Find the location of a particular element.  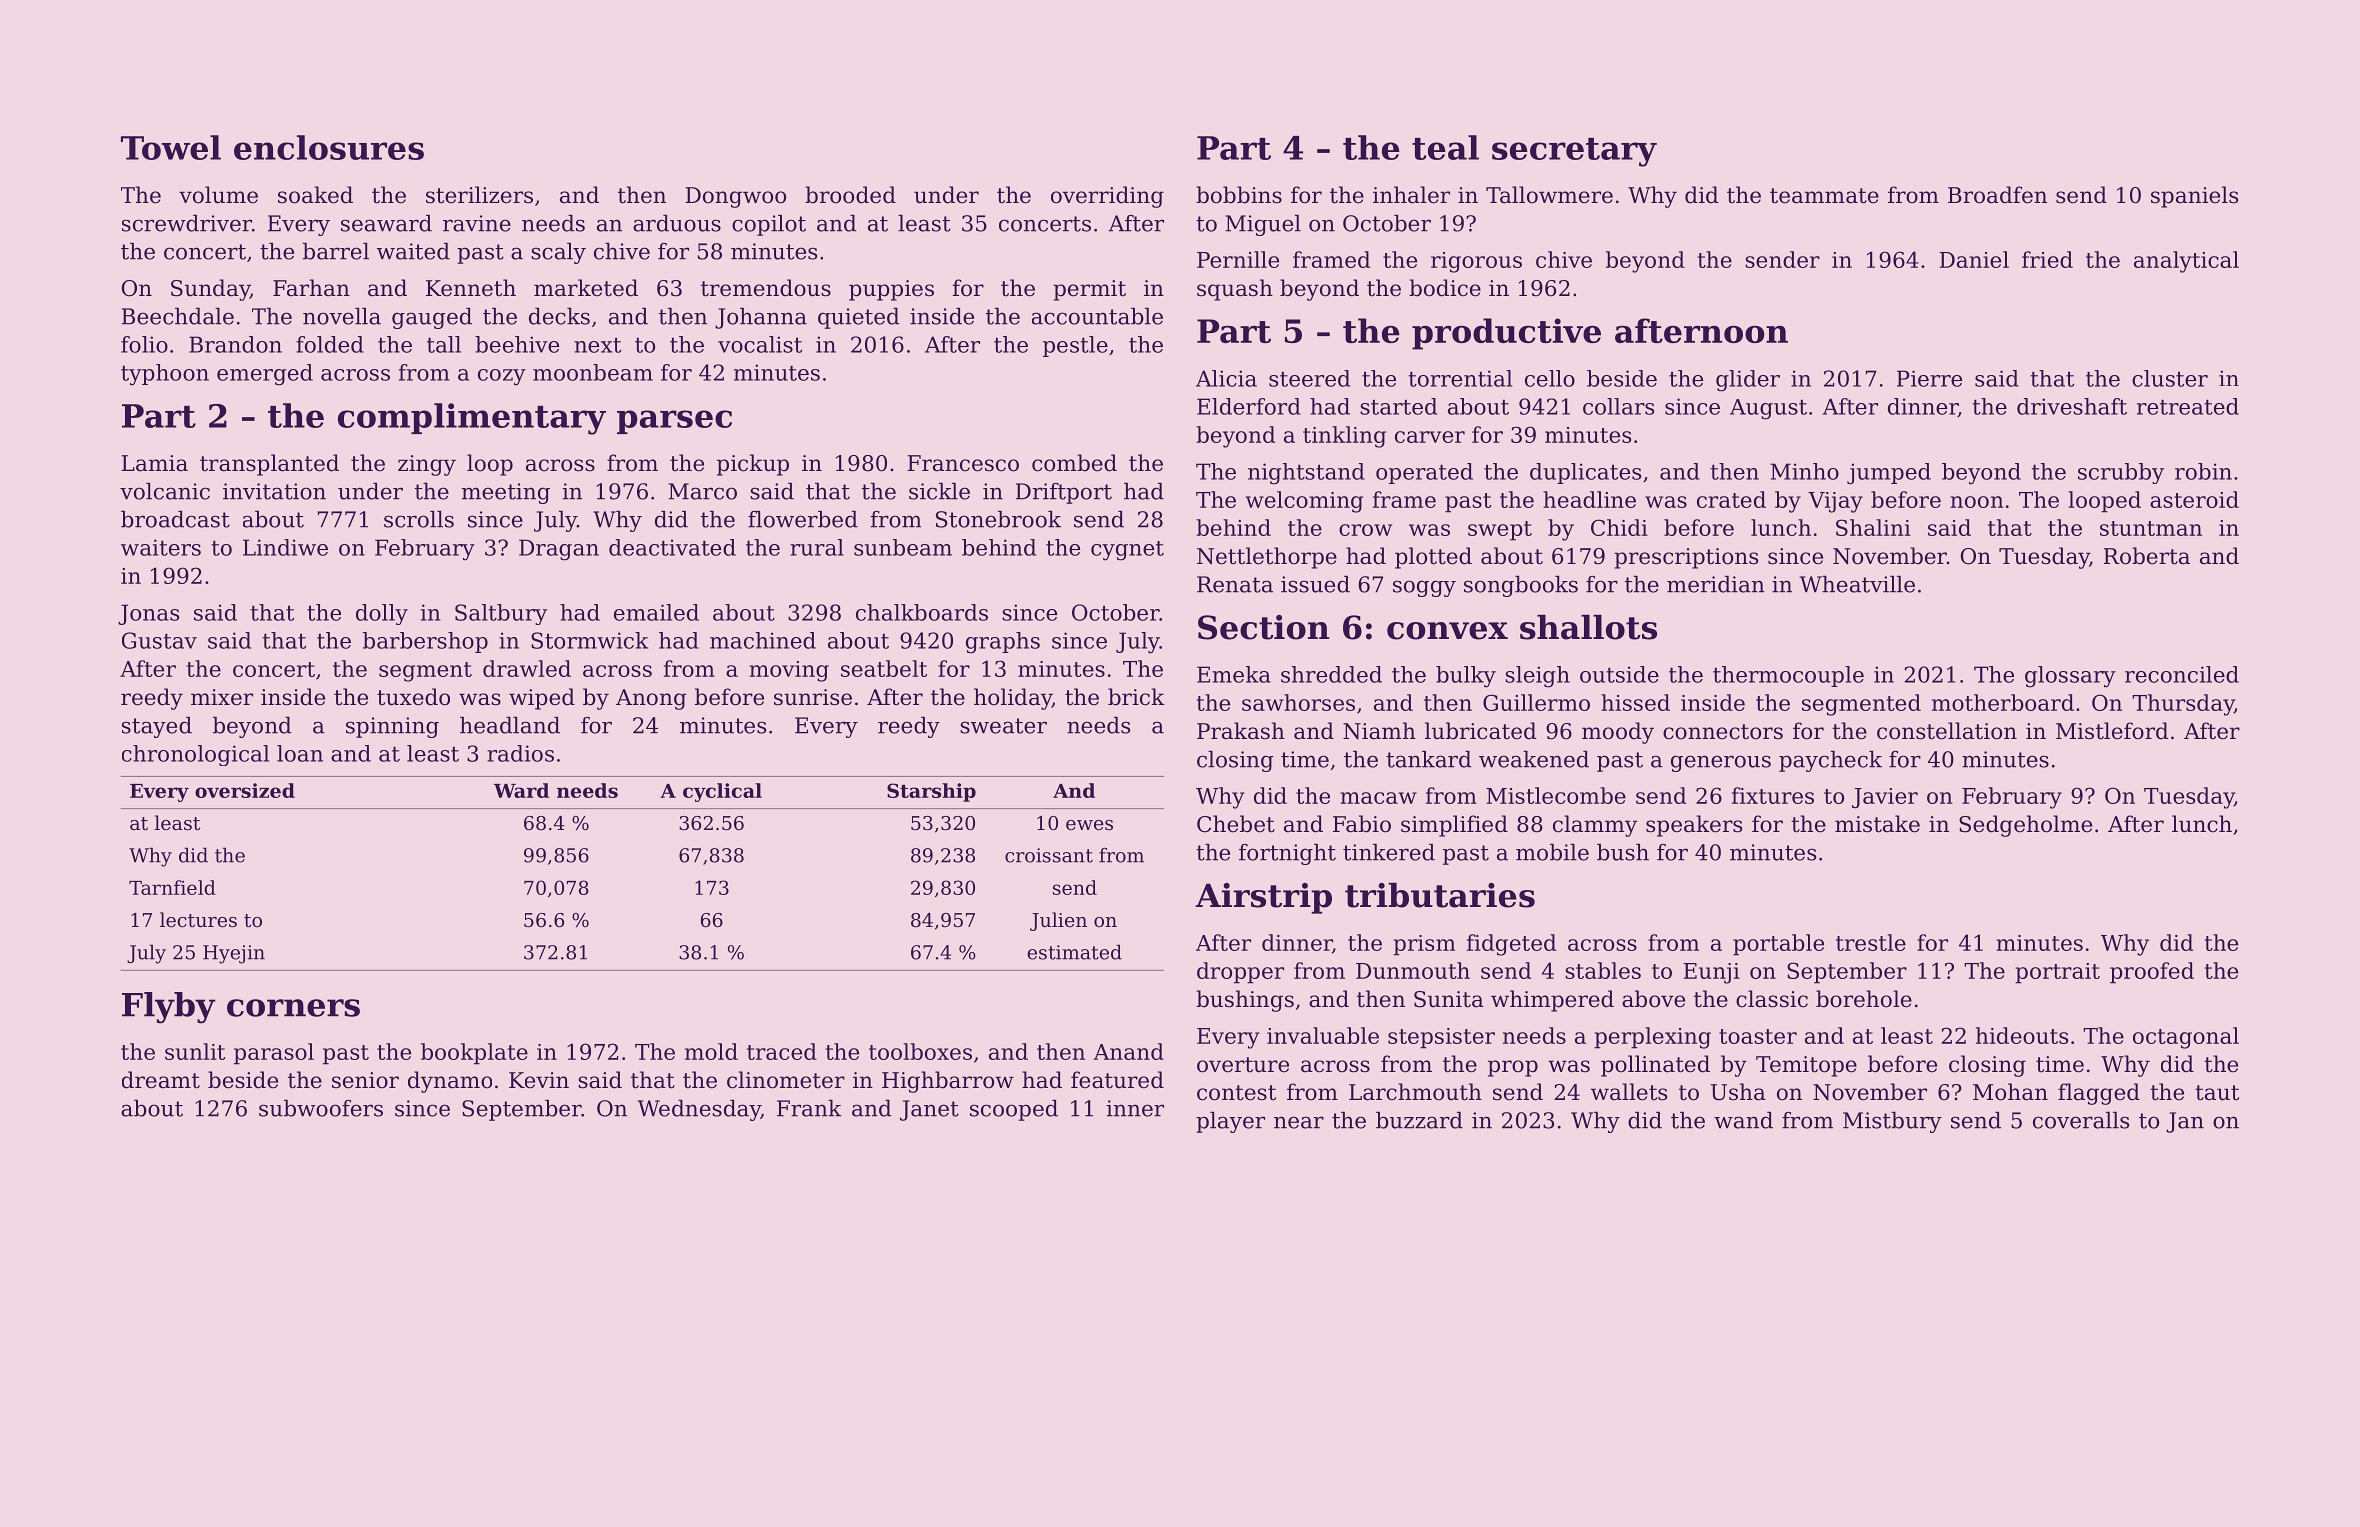

mistake is located at coordinates (1877, 824).
